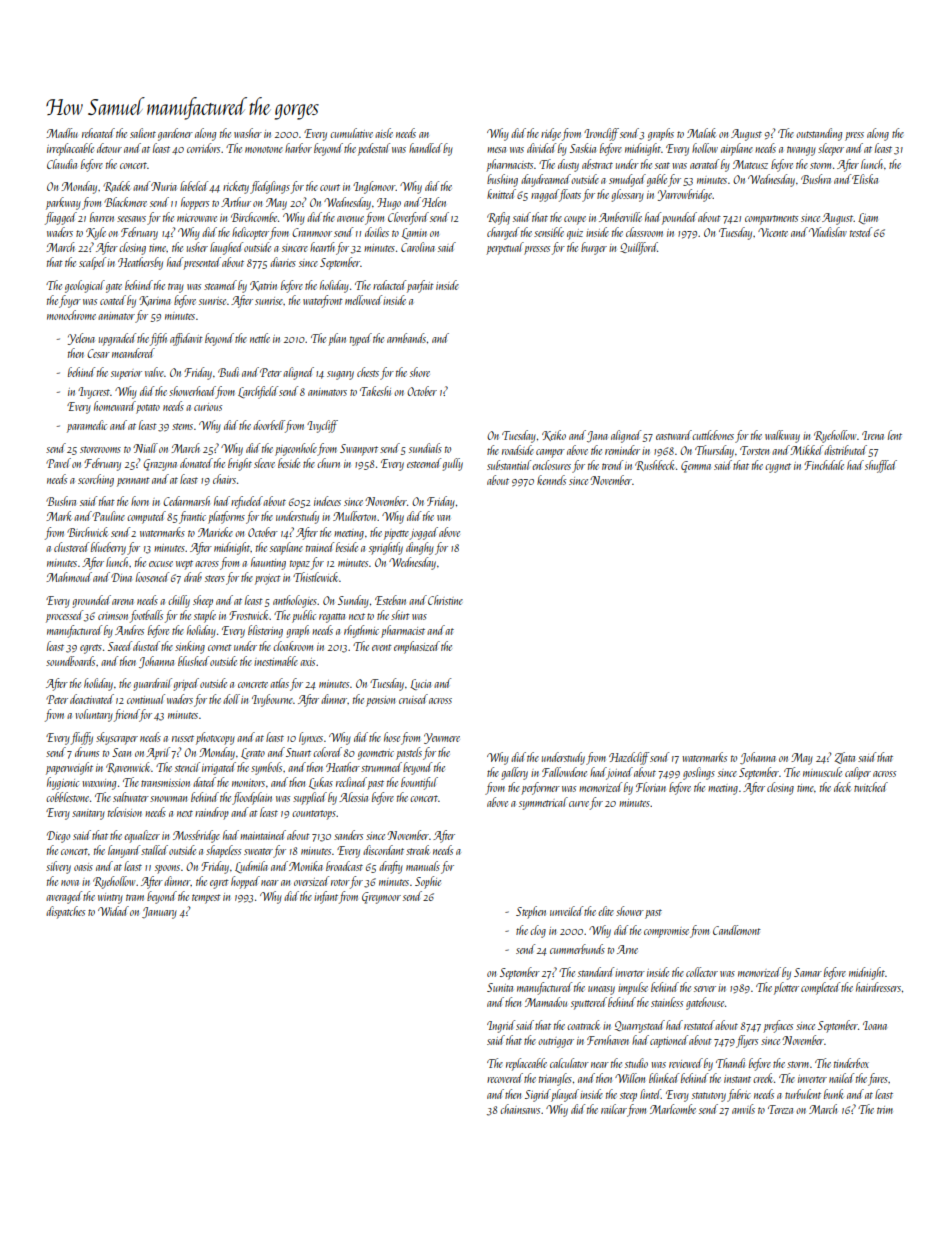 This page has height=1233, width=952. What do you see at coordinates (434, 202) in the page?
I see `Helen` at bounding box center [434, 202].
